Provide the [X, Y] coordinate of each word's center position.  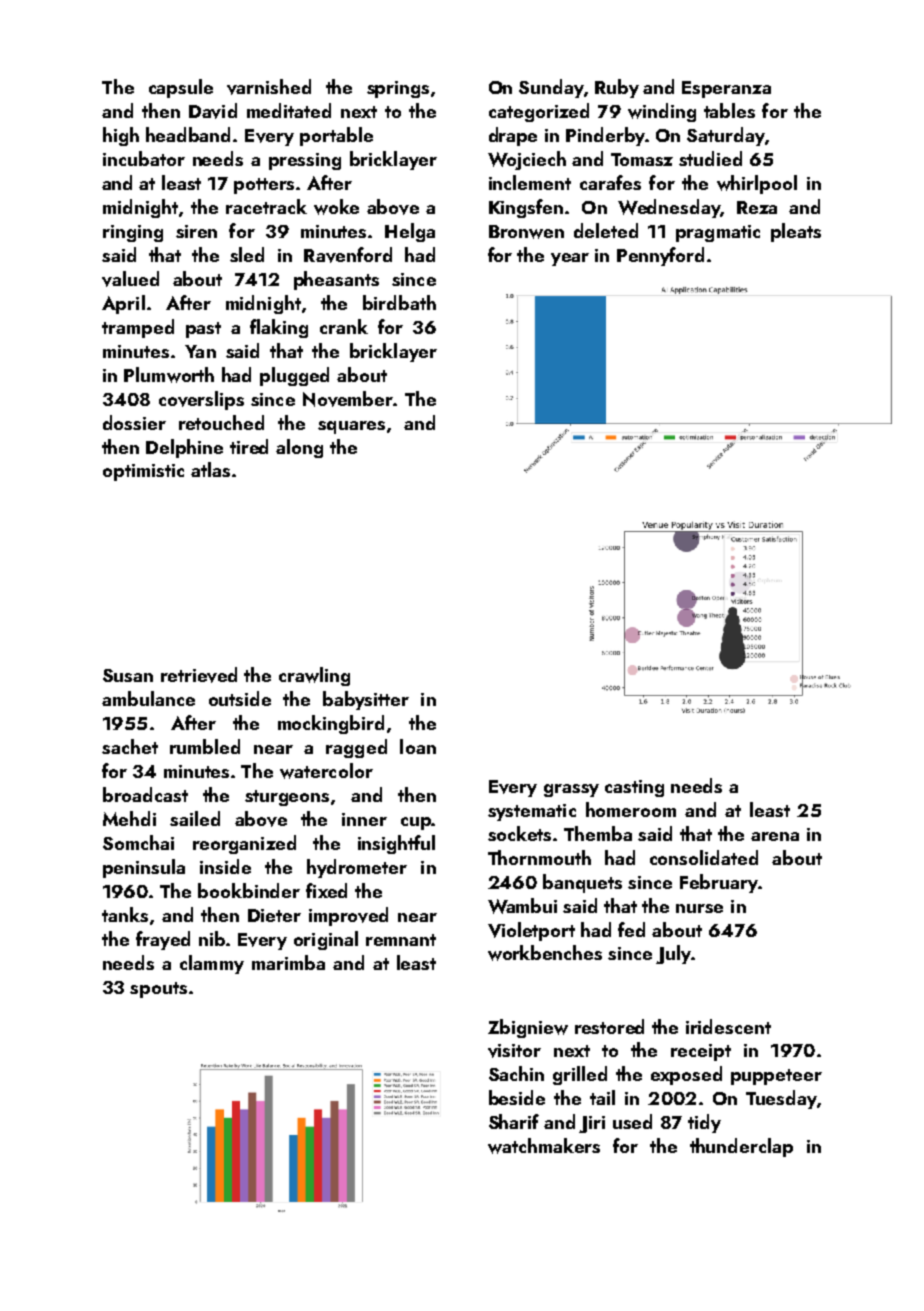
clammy [212, 964]
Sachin [516, 1073]
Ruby [617, 88]
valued [130, 279]
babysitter [366, 700]
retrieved [199, 675]
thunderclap [741, 1147]
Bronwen [526, 232]
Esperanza [726, 89]
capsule [181, 88]
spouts [158, 990]
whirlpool [757, 184]
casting [634, 788]
